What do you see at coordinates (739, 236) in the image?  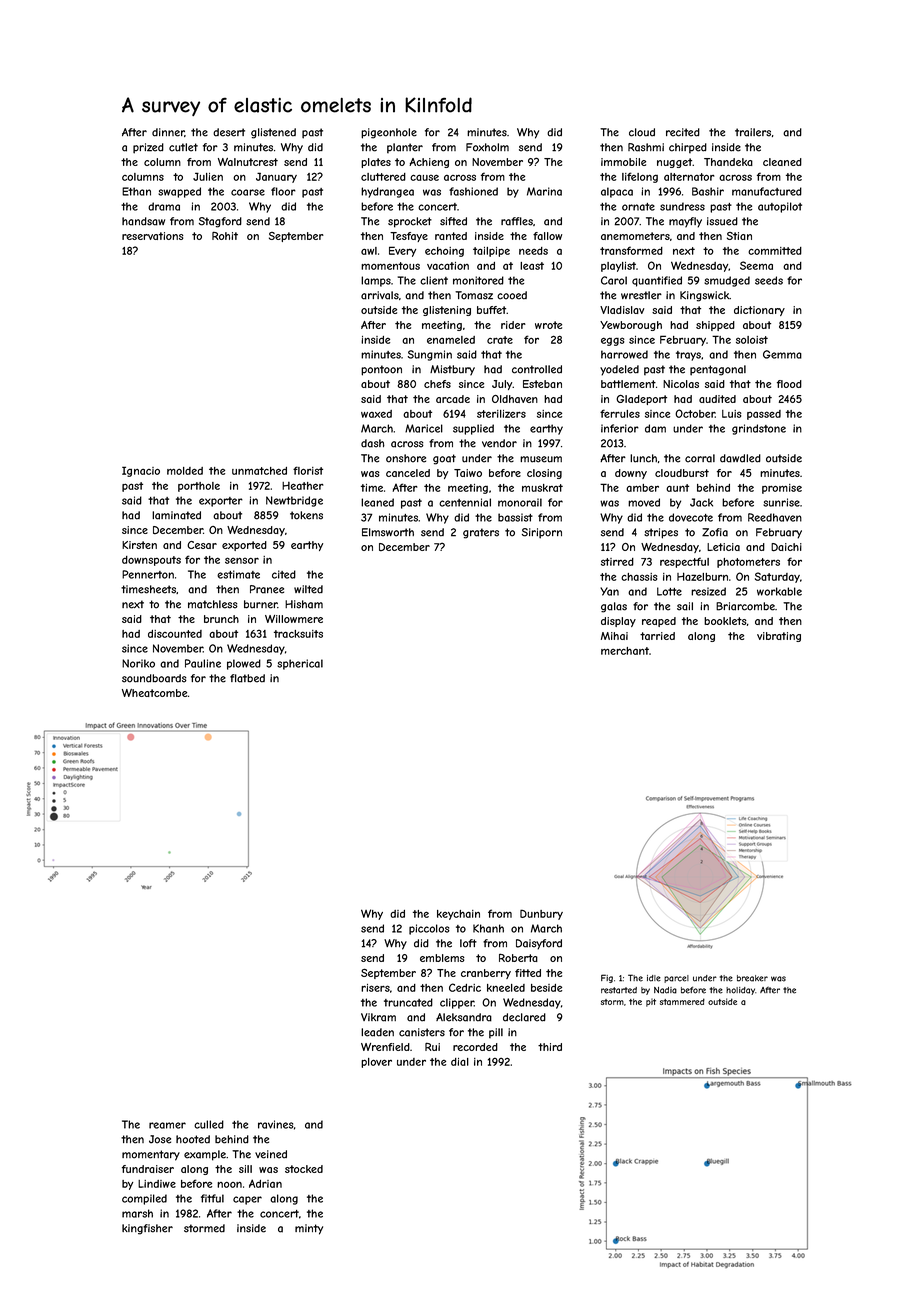 I see `Stian` at bounding box center [739, 236].
